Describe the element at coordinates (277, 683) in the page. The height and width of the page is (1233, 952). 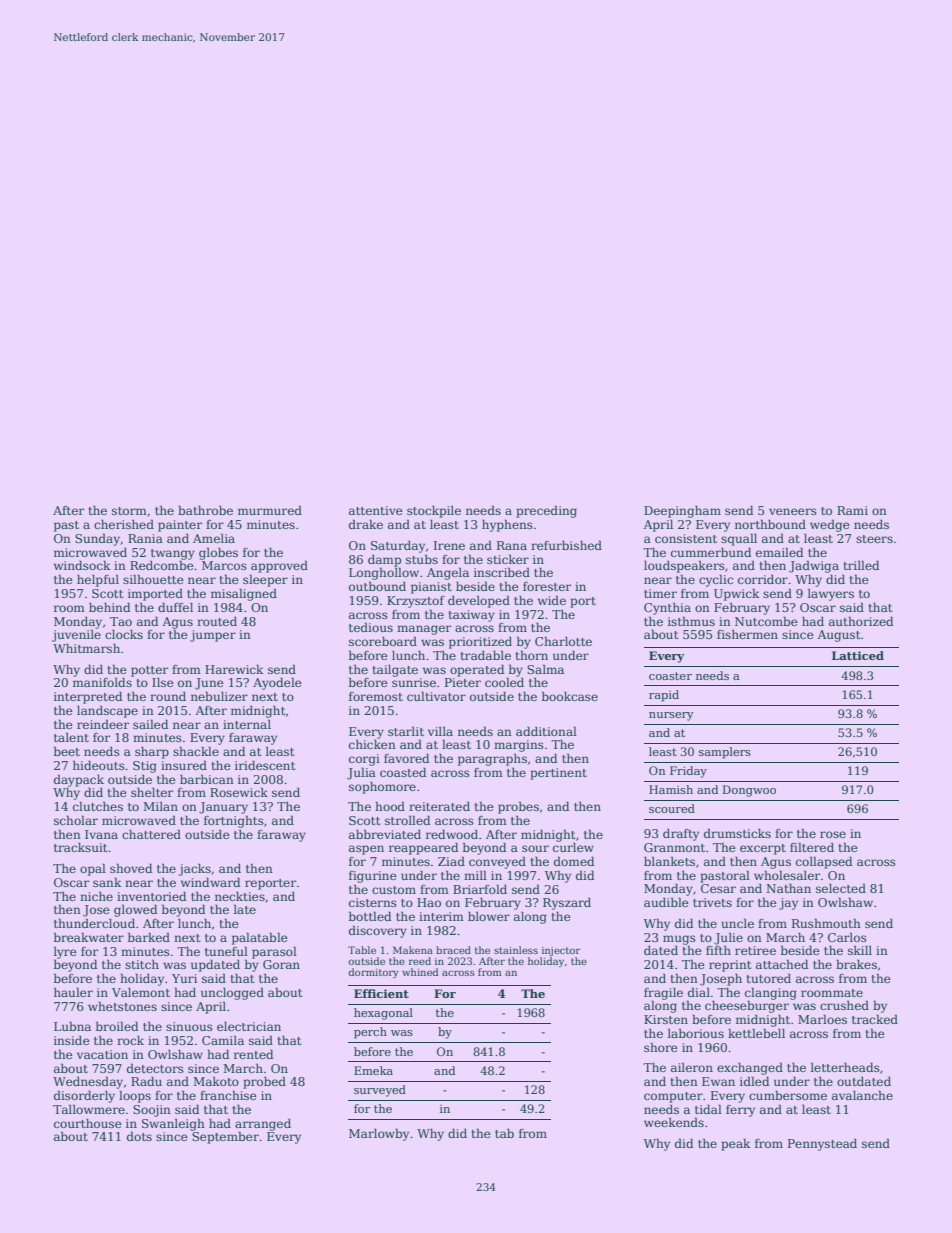
I see `Ayodele` at that location.
